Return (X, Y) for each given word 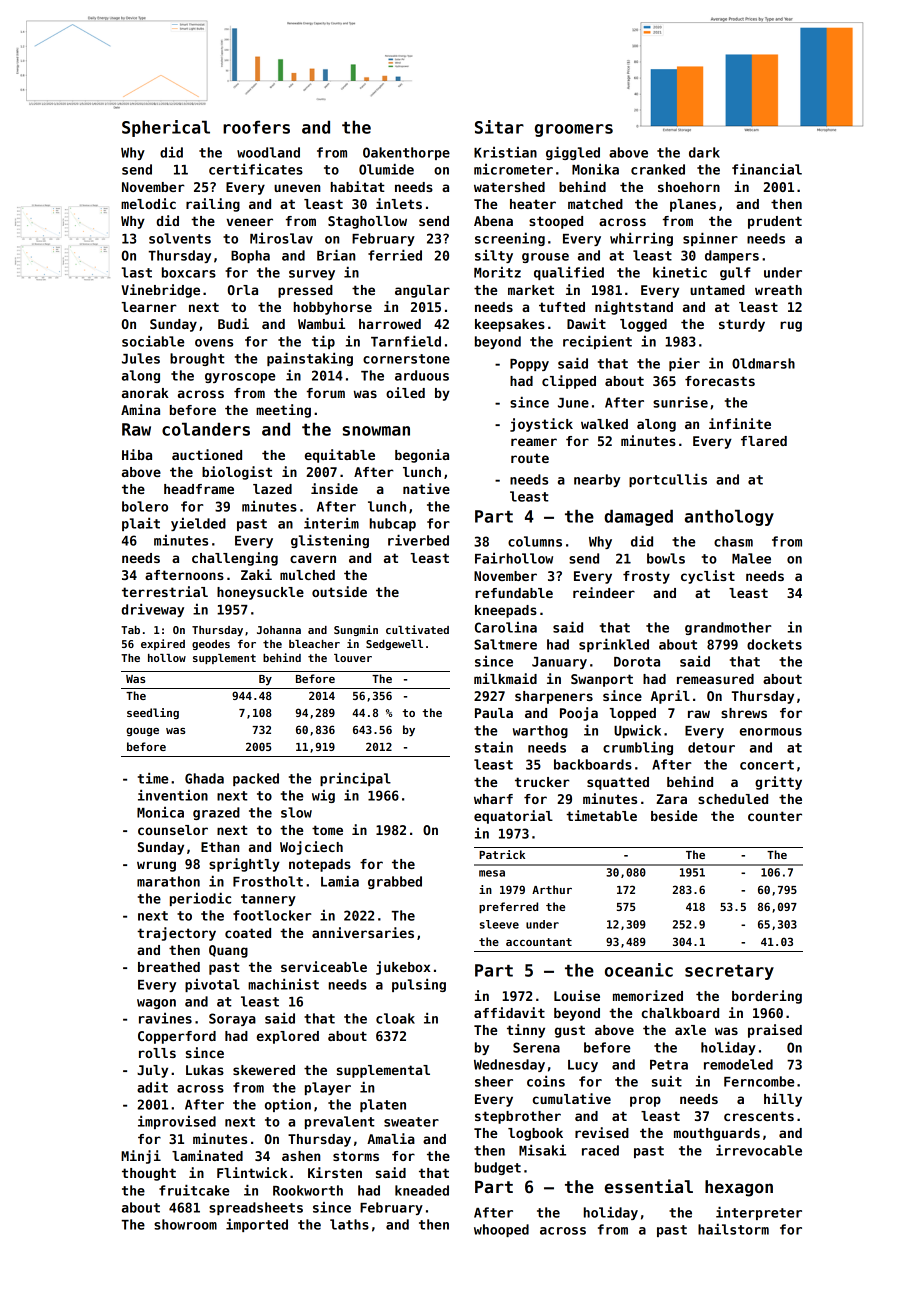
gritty (778, 783)
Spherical (166, 128)
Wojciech (311, 848)
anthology (729, 517)
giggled (573, 153)
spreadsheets (256, 1208)
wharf (493, 799)
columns (535, 541)
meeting (283, 411)
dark (704, 152)
